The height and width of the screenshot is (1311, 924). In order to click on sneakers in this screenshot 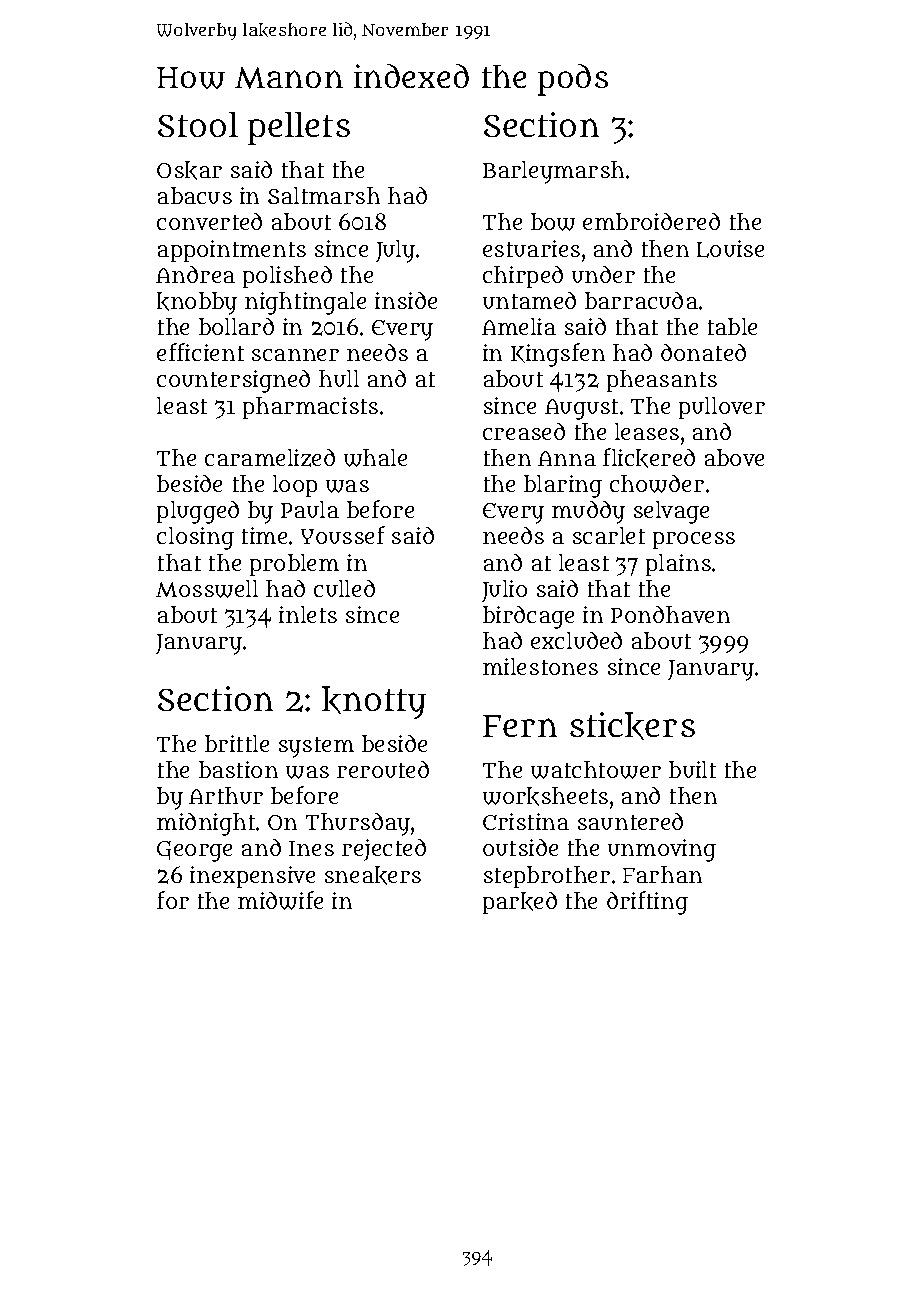, I will do `click(373, 875)`.
